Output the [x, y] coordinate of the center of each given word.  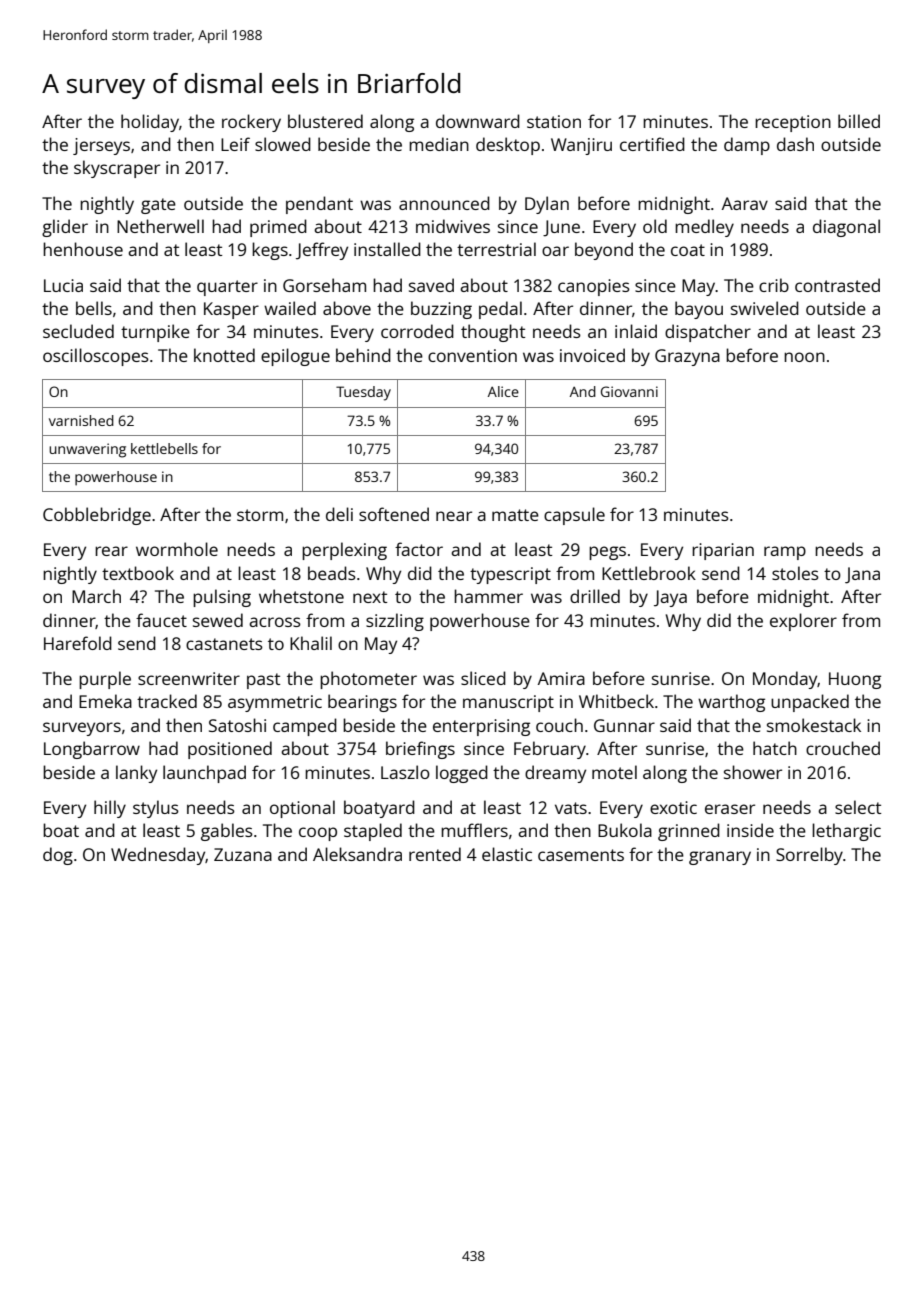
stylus [156, 809]
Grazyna [687, 357]
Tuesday [363, 393]
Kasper [231, 310]
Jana [862, 575]
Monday [785, 680]
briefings [420, 750]
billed [859, 121]
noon [804, 357]
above [347, 308]
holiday [150, 123]
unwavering [87, 450]
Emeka [105, 701]
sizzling [395, 622]
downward [478, 121]
